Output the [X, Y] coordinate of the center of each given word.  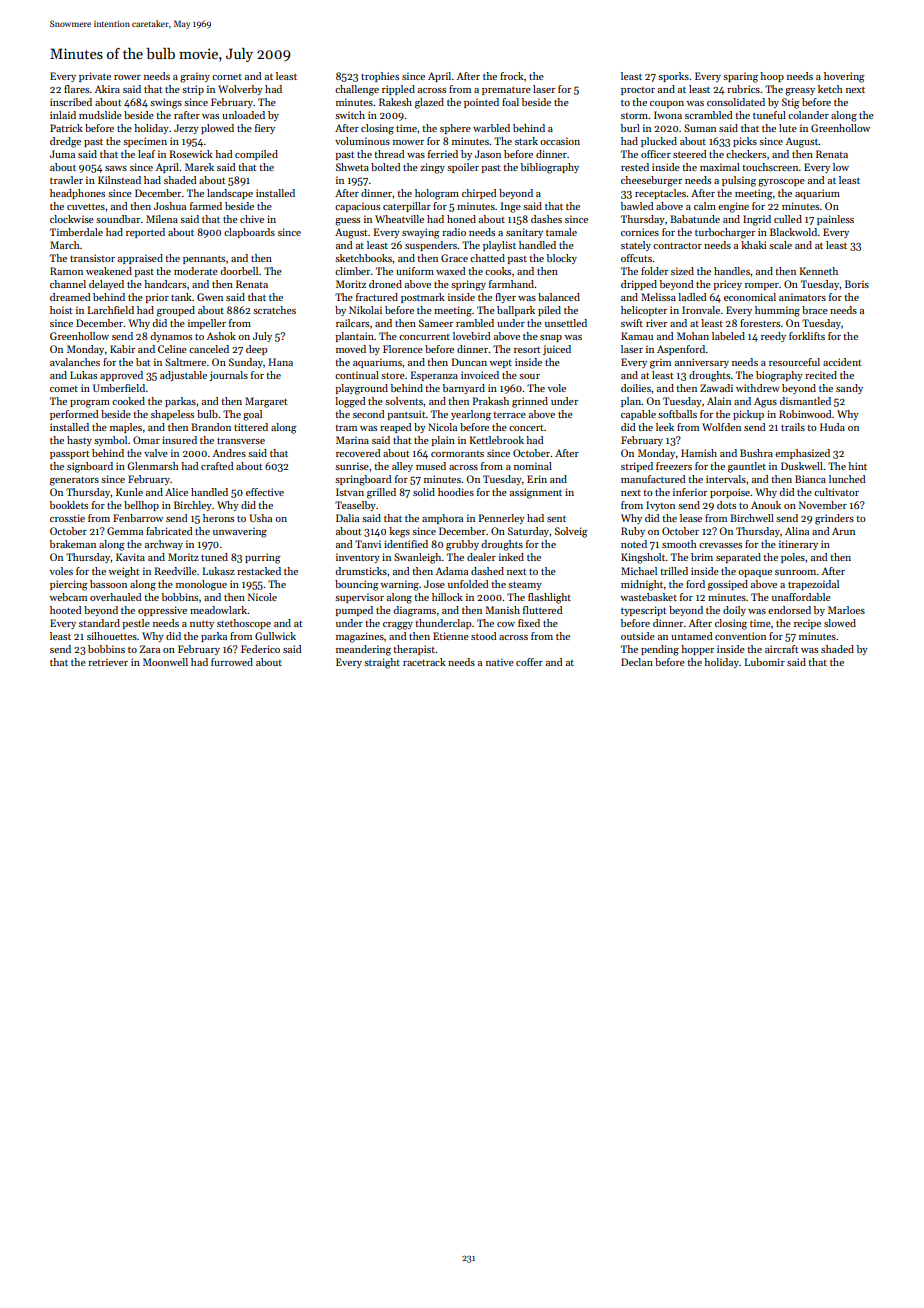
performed [74, 415]
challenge [357, 90]
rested [635, 167]
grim [660, 363]
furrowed [232, 662]
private [95, 77]
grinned [530, 402]
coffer [529, 662]
